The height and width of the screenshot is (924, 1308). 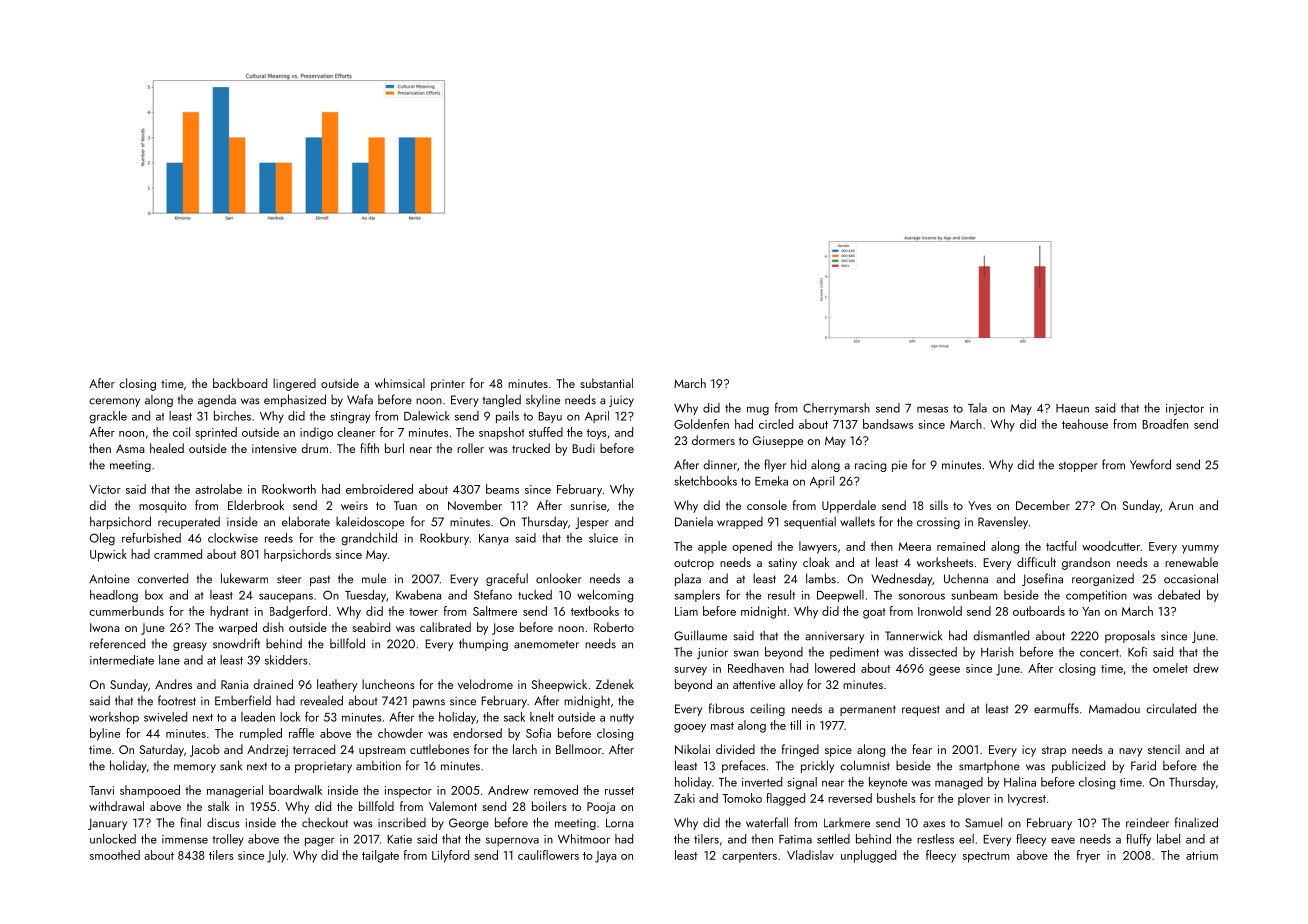 I want to click on Andrzej, so click(x=267, y=750).
